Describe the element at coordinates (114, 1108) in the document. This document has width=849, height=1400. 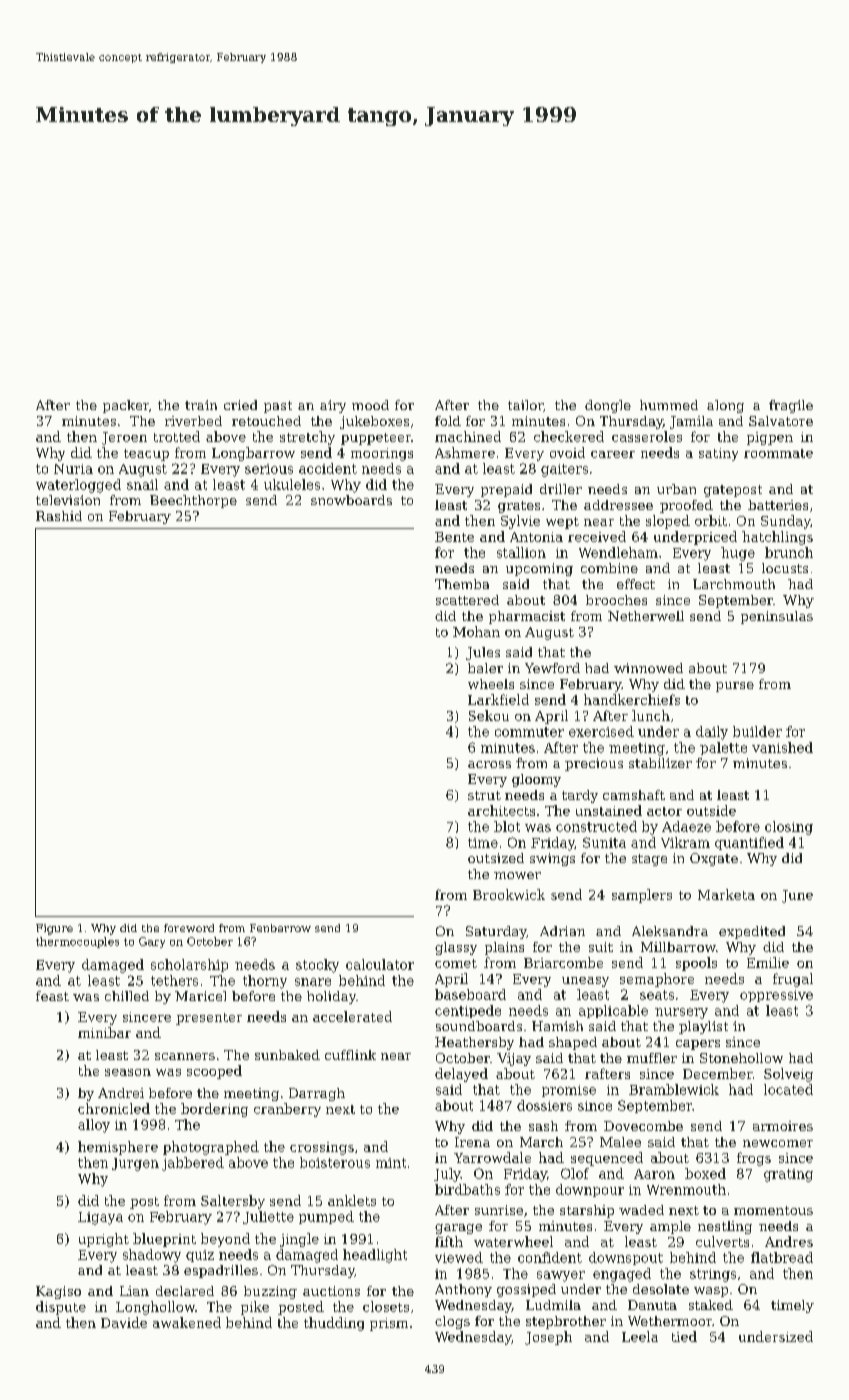
I see `chronicled` at that location.
